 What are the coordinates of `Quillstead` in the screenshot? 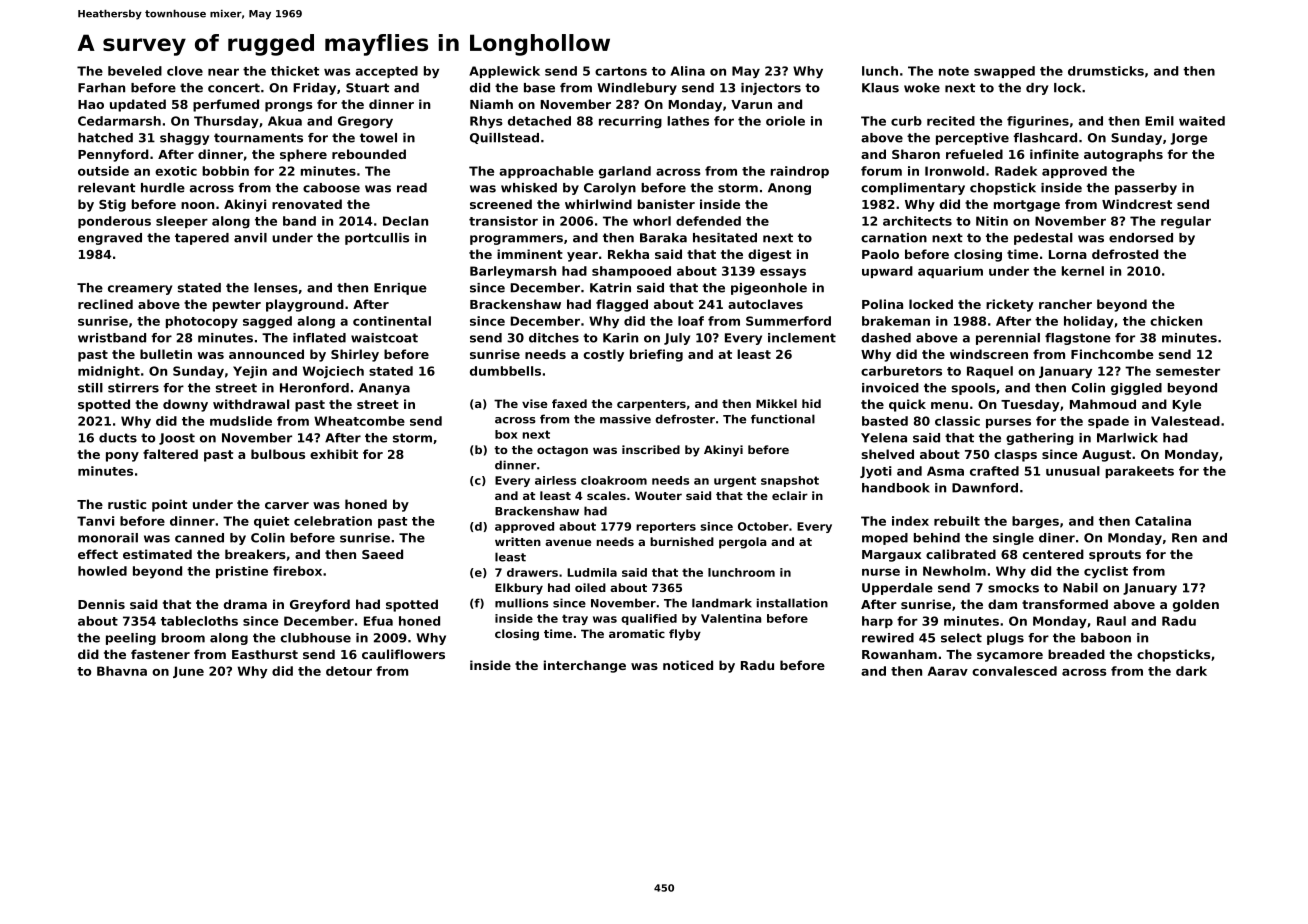 It's located at (504, 138).
